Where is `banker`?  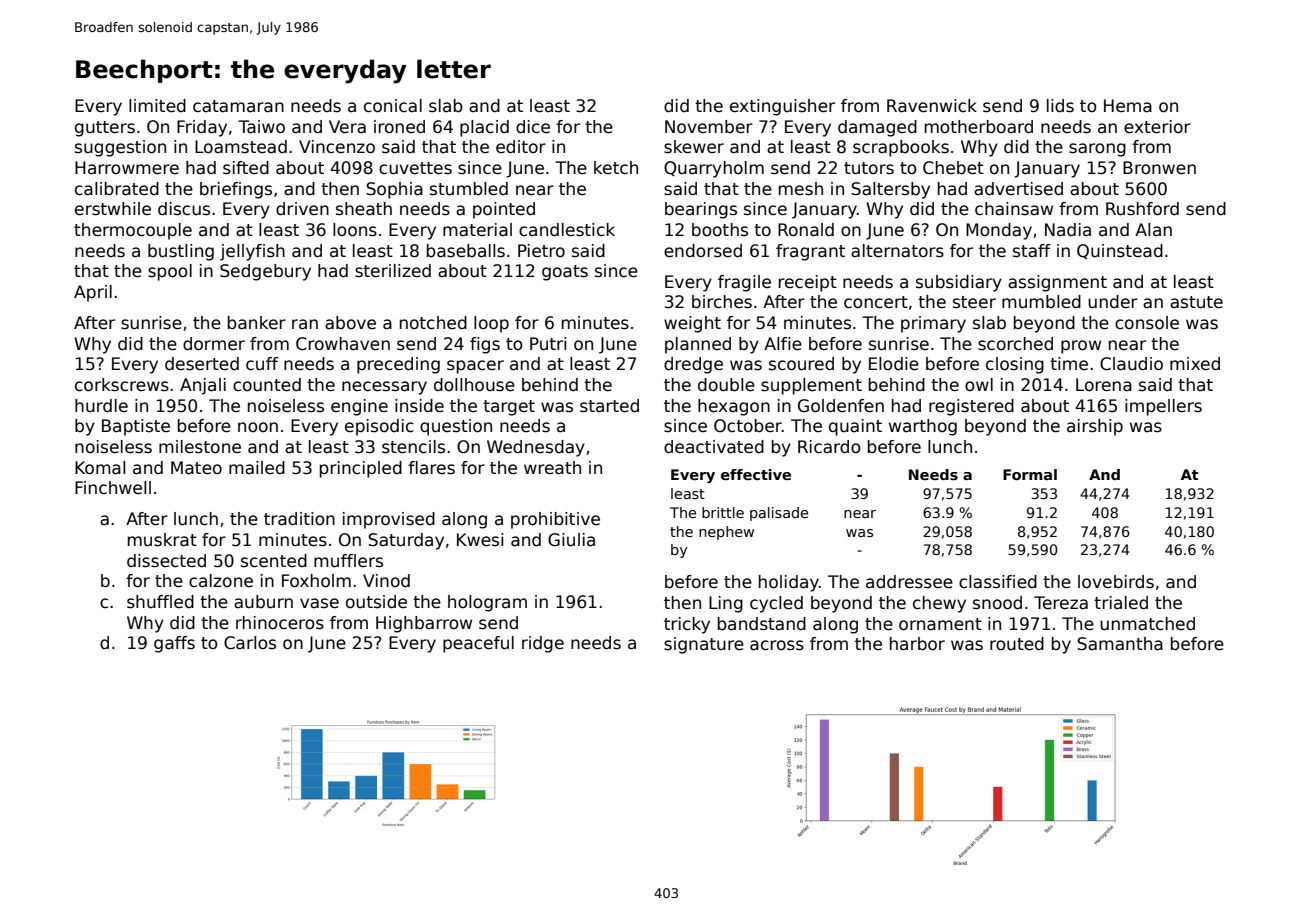
banker is located at coordinates (257, 323).
